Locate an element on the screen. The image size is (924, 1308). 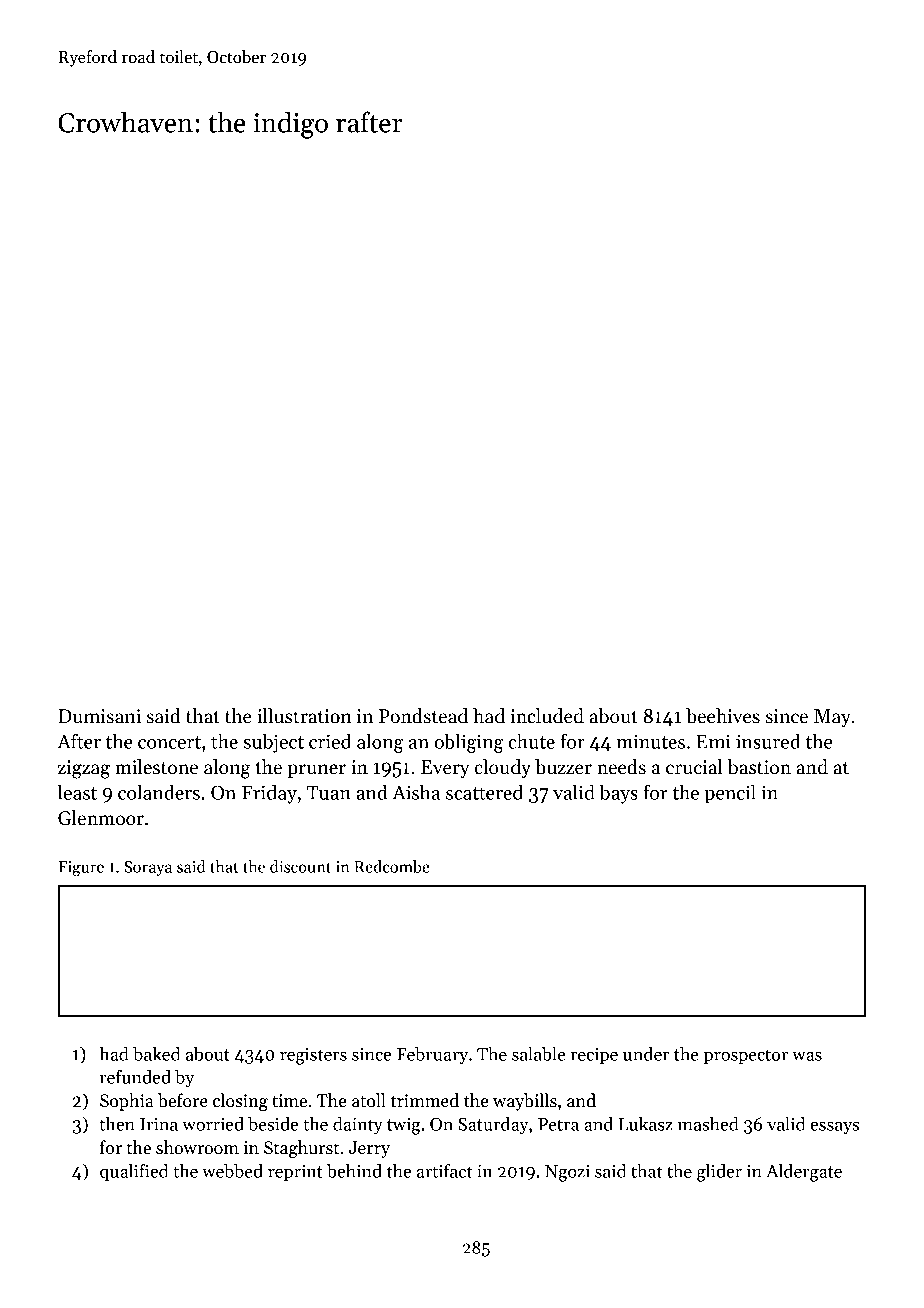
least is located at coordinates (77, 792).
